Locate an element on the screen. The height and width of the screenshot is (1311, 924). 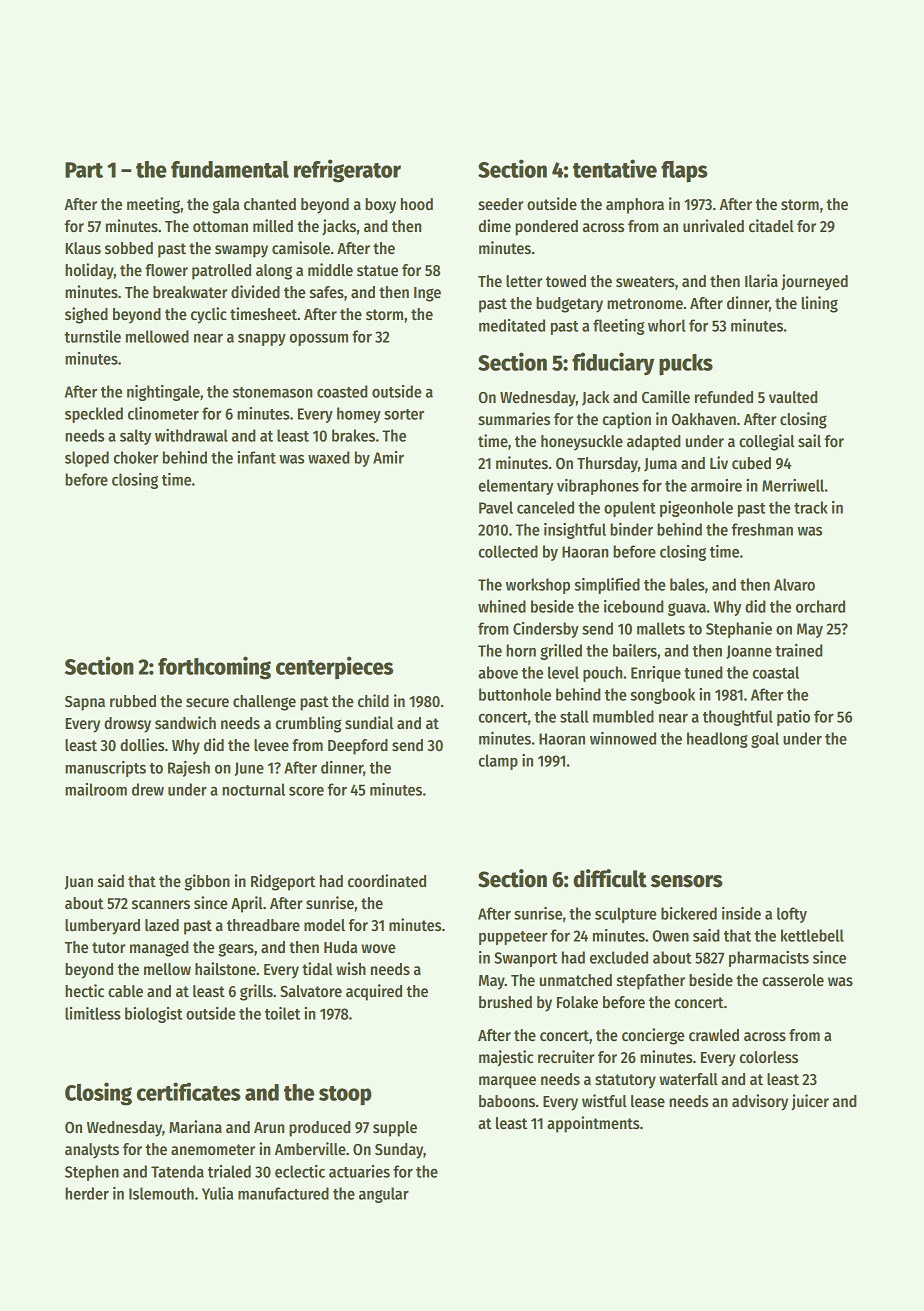
flaps is located at coordinates (684, 172).
